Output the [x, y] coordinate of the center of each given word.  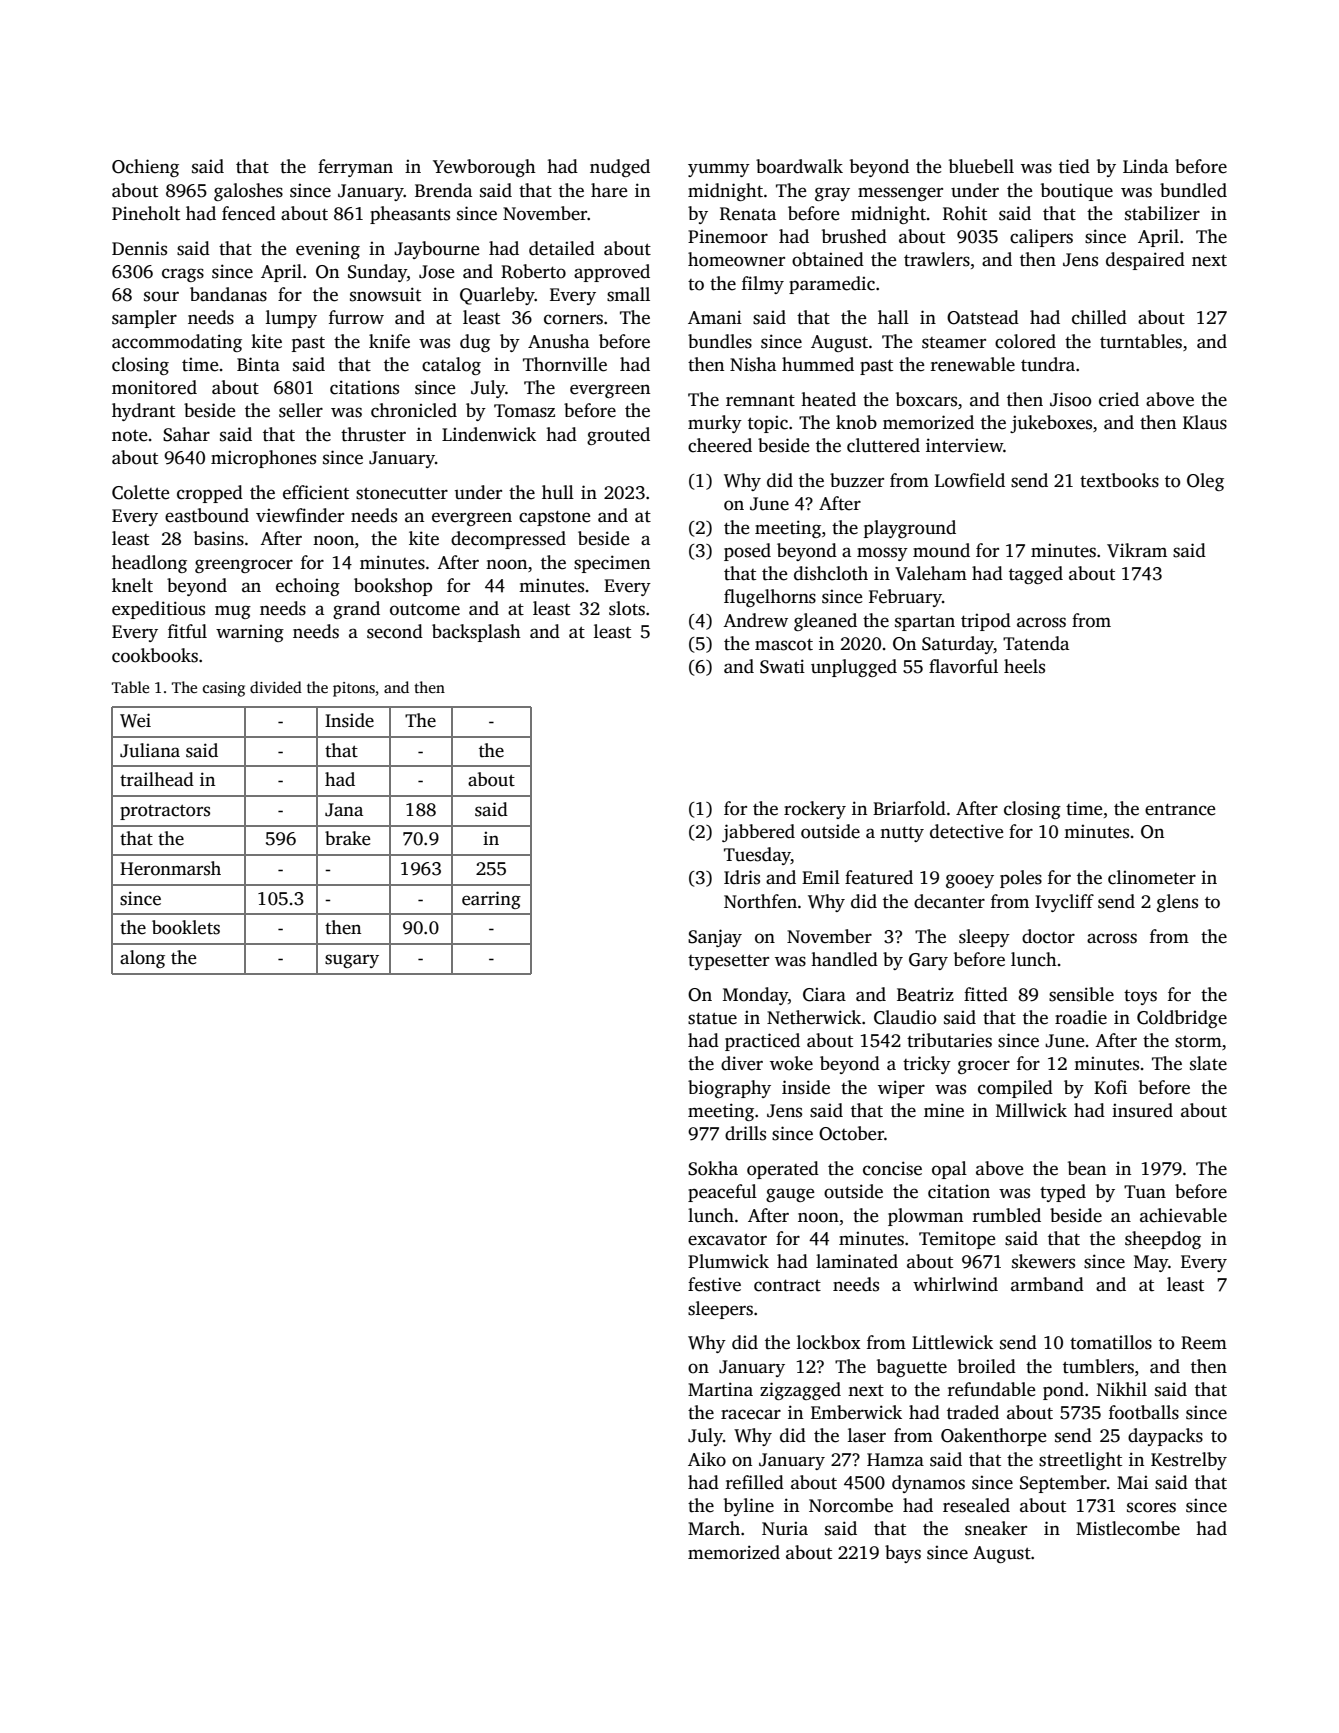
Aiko [707, 1459]
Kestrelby [1189, 1461]
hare [609, 190]
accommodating [177, 343]
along [142, 959]
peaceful [722, 1193]
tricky [927, 1065]
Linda [1145, 166]
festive [714, 1284]
